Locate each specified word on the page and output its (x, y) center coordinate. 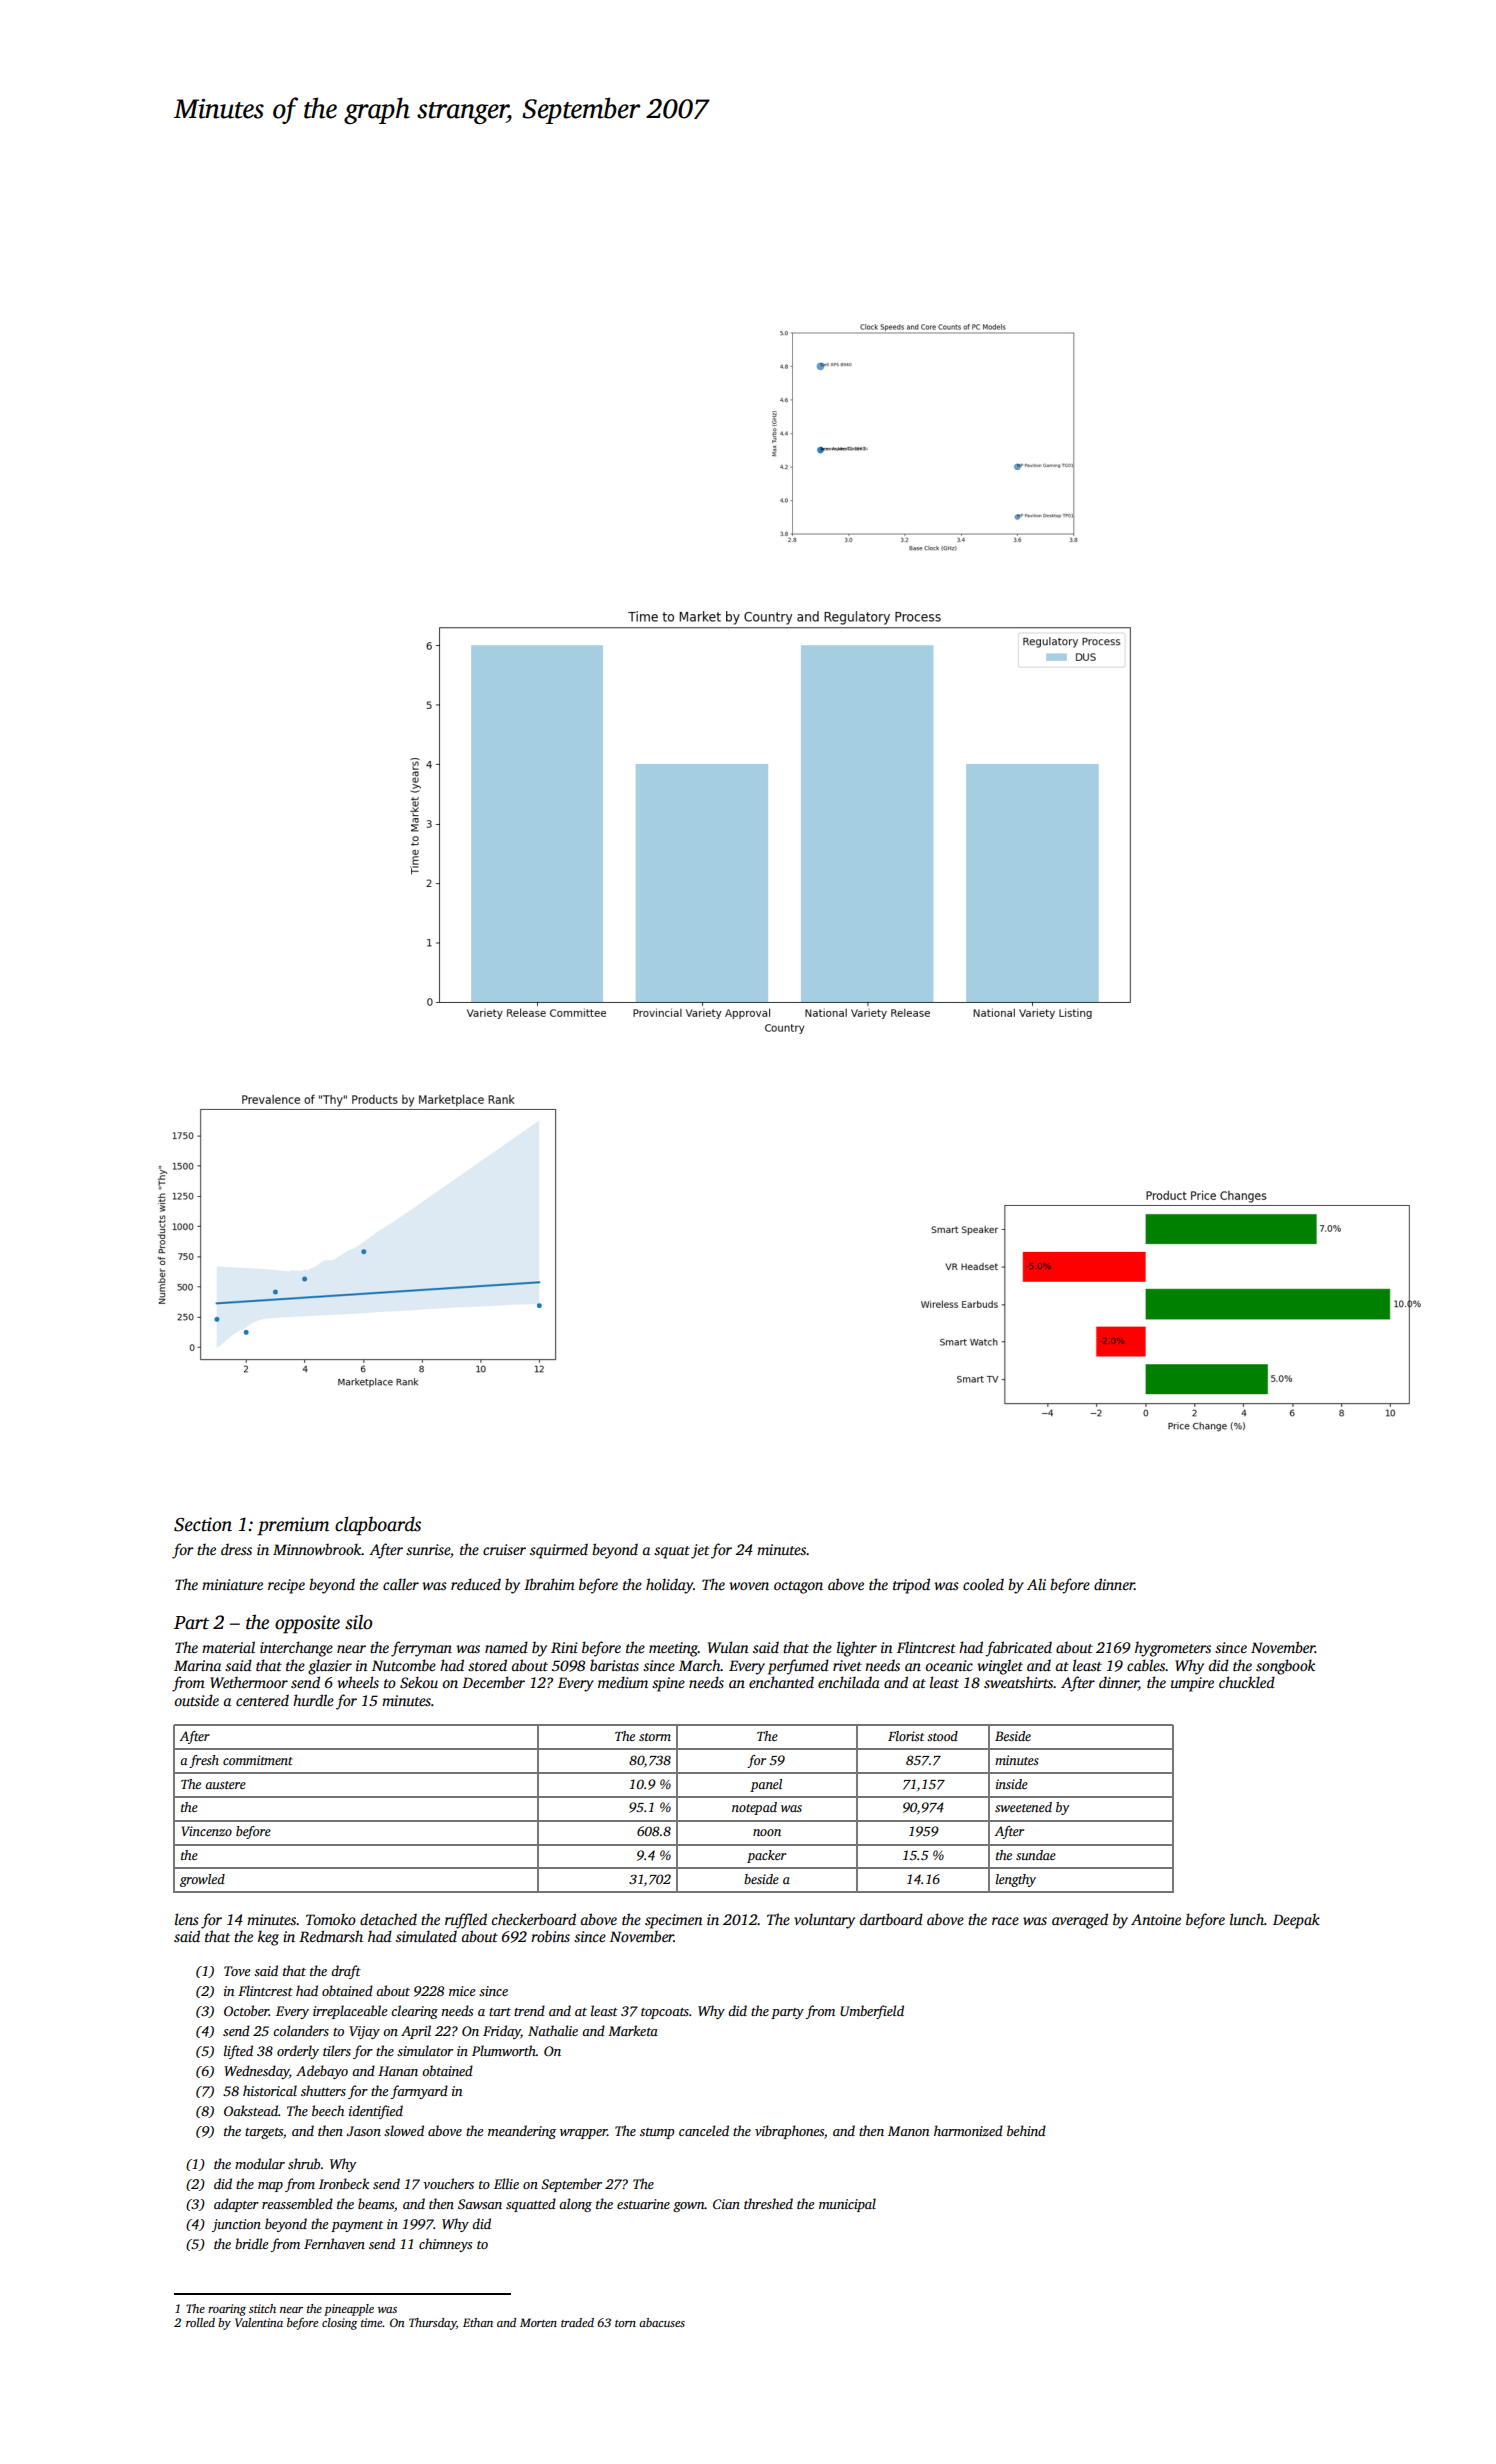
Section (203, 1524)
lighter (857, 1649)
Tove (237, 1971)
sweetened (1023, 1807)
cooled (983, 1584)
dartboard (891, 1919)
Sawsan (480, 2204)
